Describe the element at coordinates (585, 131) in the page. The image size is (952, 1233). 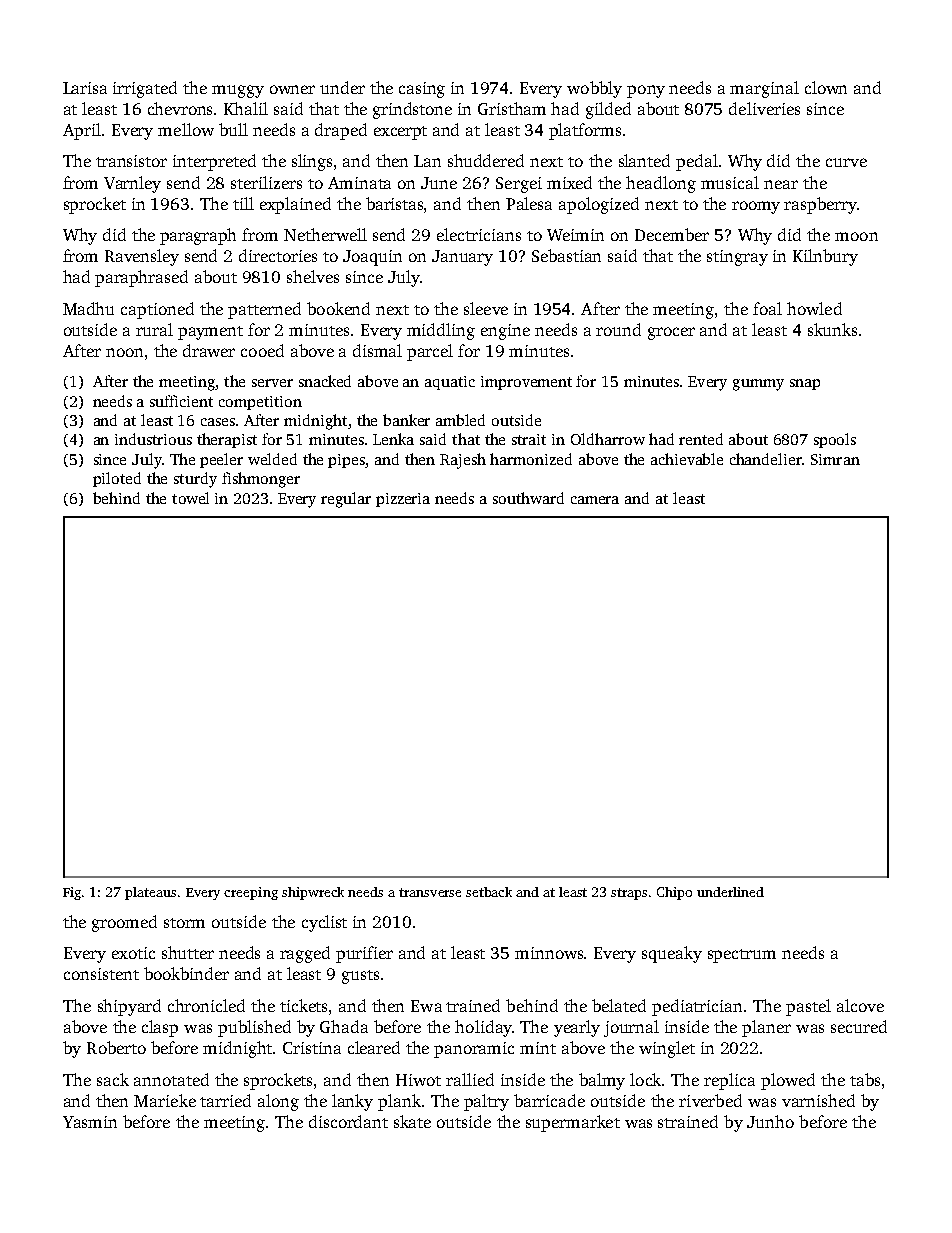
I see `platforms` at that location.
